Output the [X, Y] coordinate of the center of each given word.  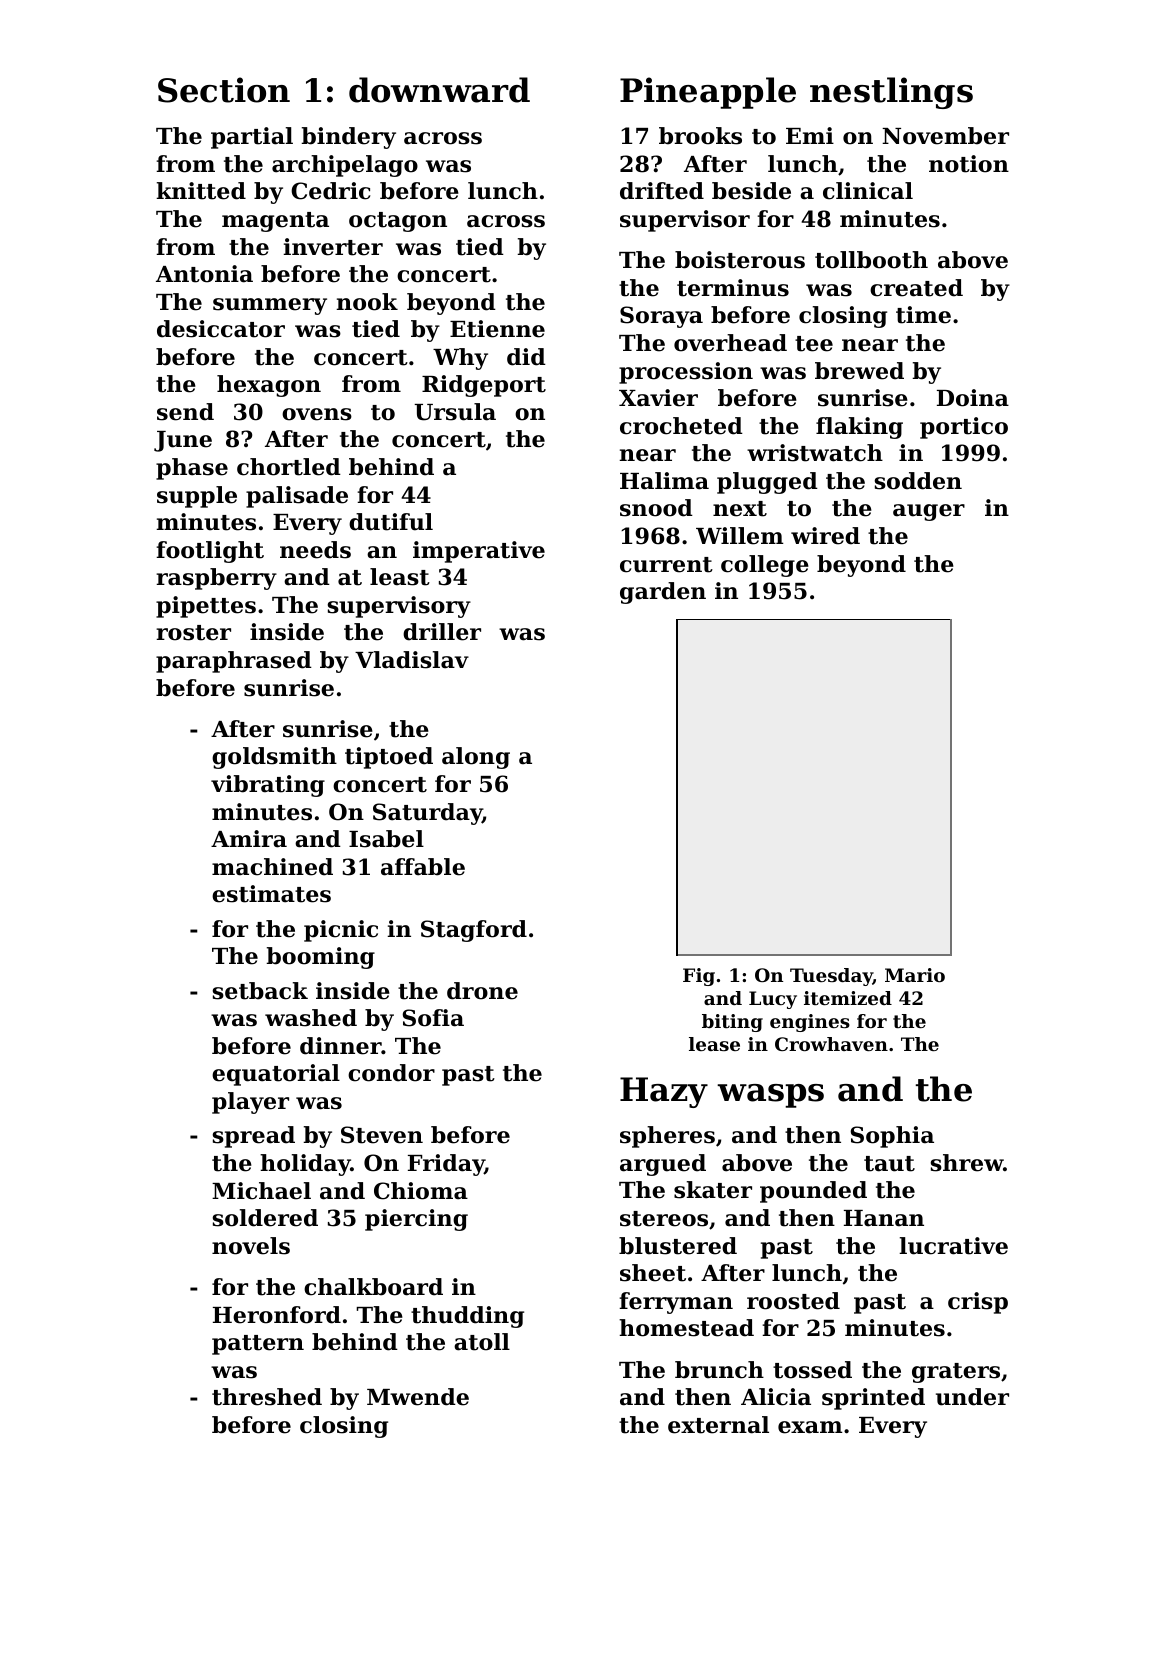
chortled [289, 467]
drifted [662, 191]
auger [929, 512]
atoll [482, 1342]
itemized [848, 998]
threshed [267, 1397]
